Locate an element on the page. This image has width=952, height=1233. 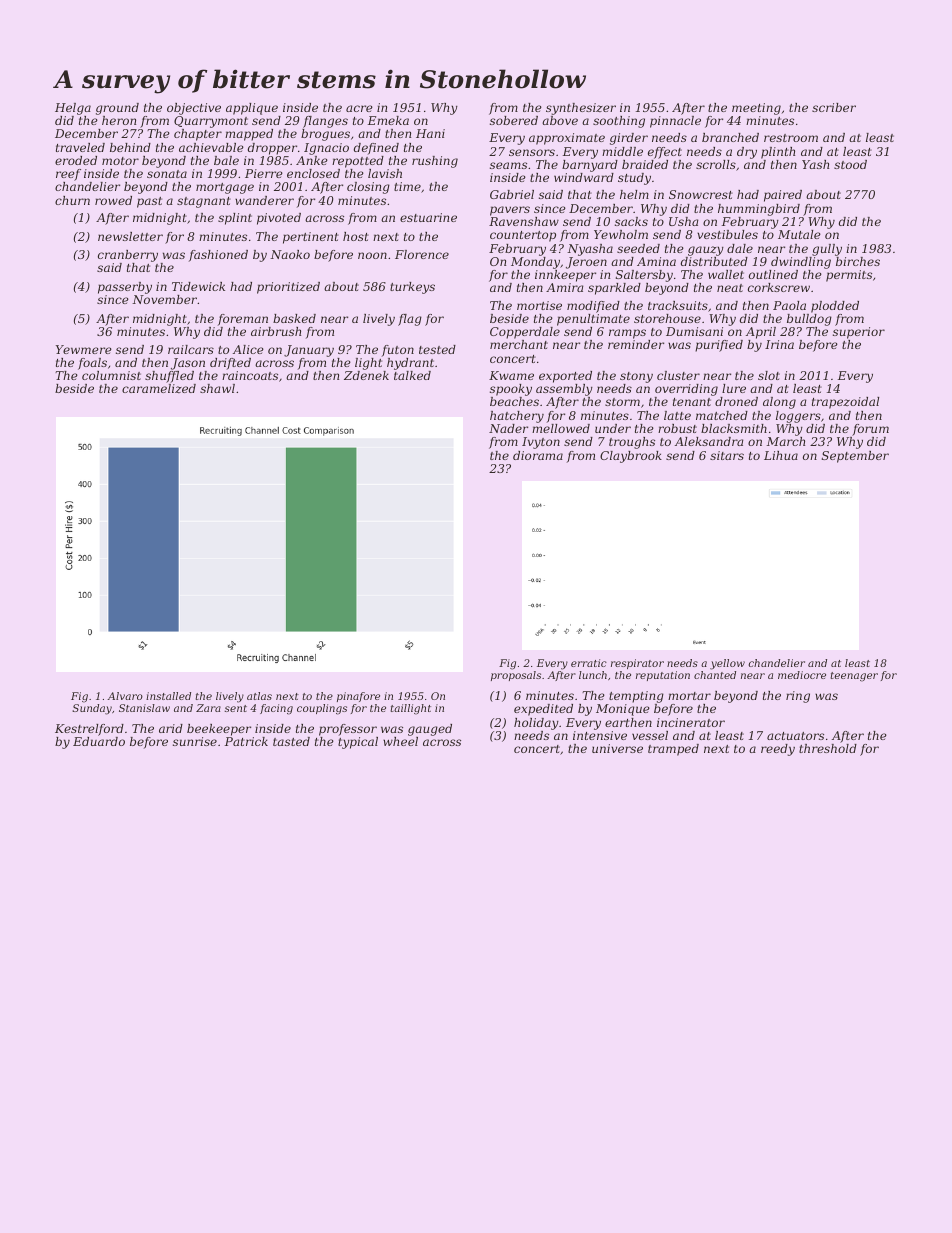
Aleksandra is located at coordinates (709, 441).
